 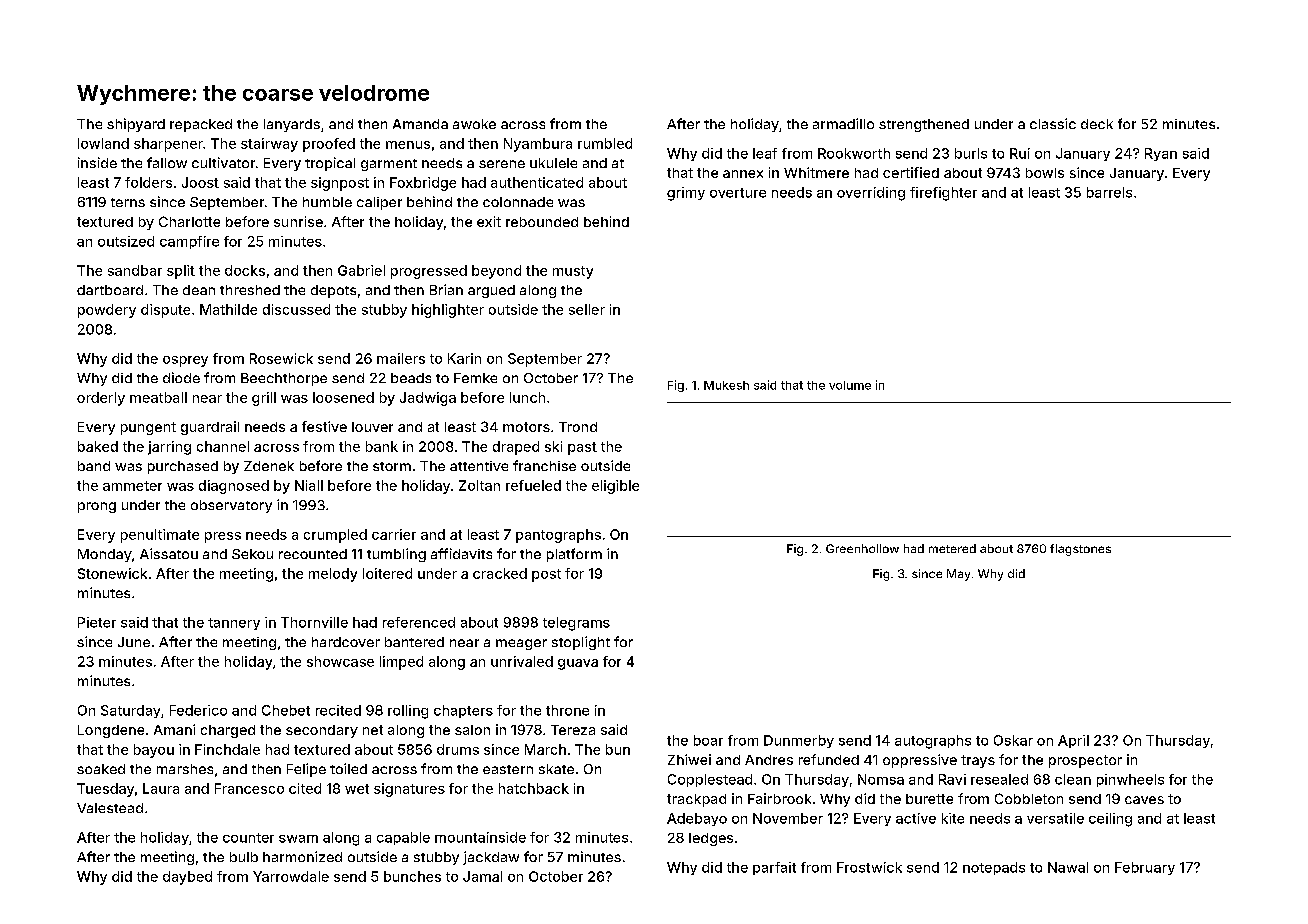 I want to click on repacked, so click(x=201, y=125).
